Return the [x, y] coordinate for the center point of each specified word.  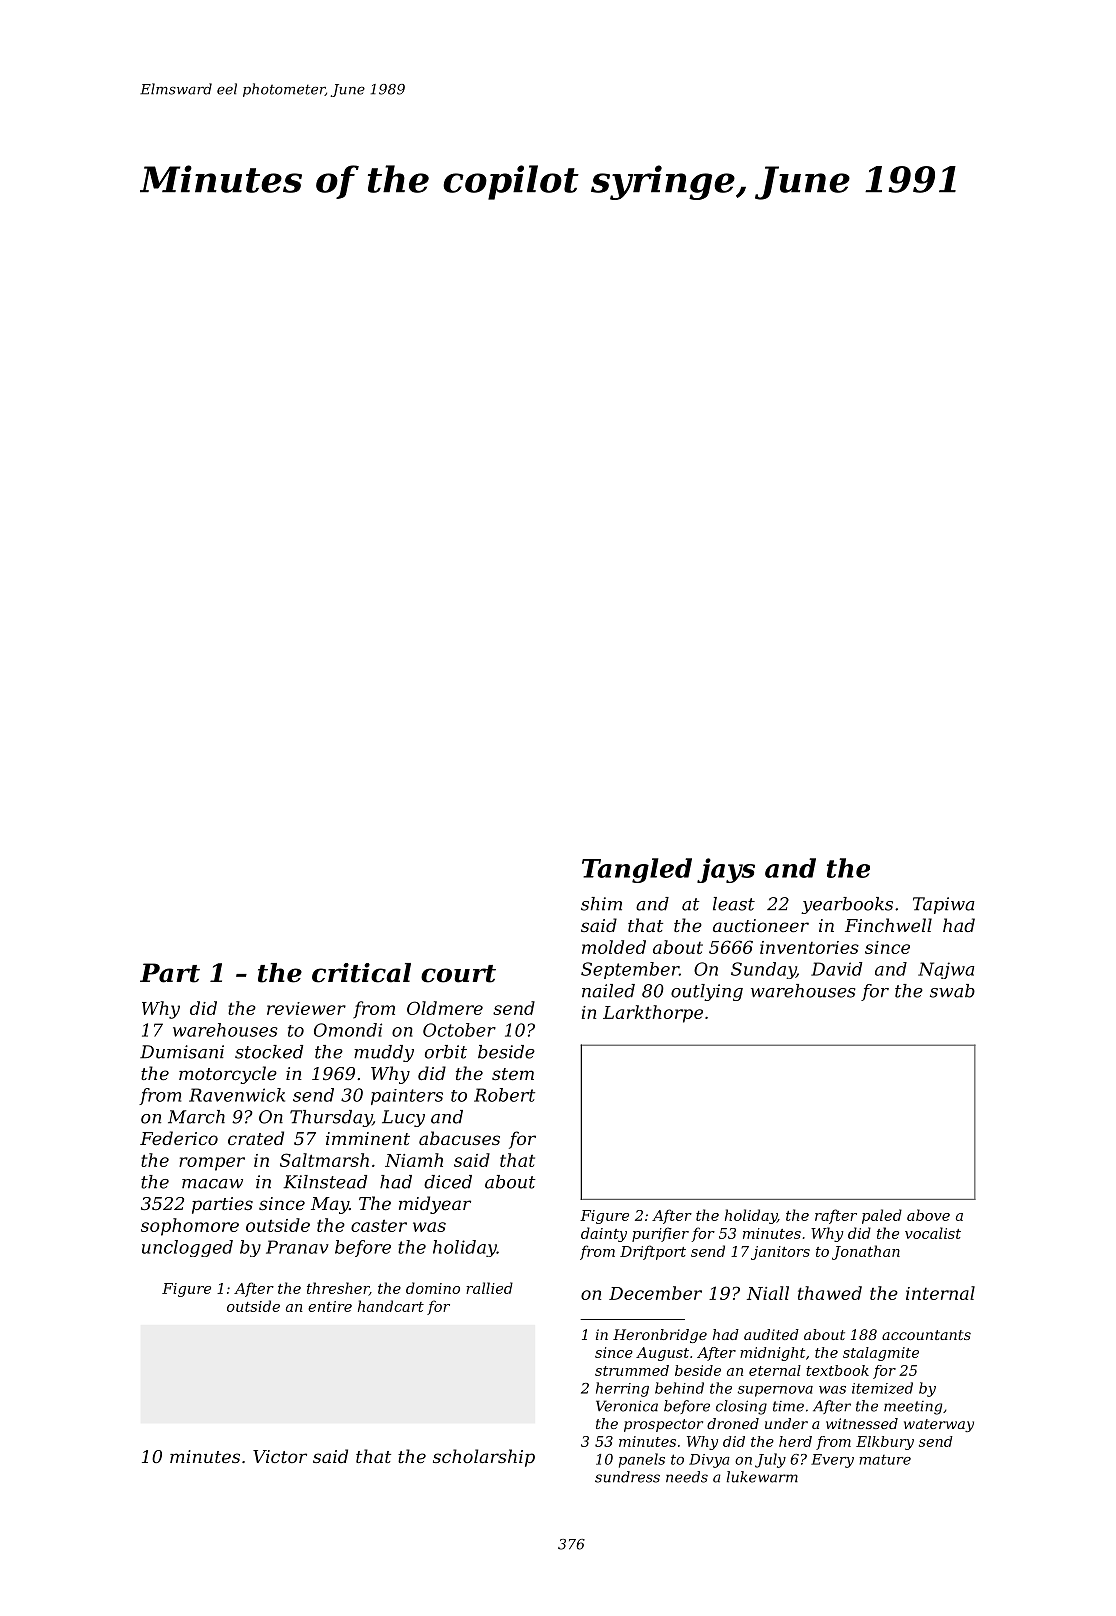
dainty [604, 1234]
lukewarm [762, 1477]
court [458, 974]
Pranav [297, 1247]
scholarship [484, 1458]
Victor [280, 1456]
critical [361, 973]
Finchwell [888, 925]
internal [940, 1293]
